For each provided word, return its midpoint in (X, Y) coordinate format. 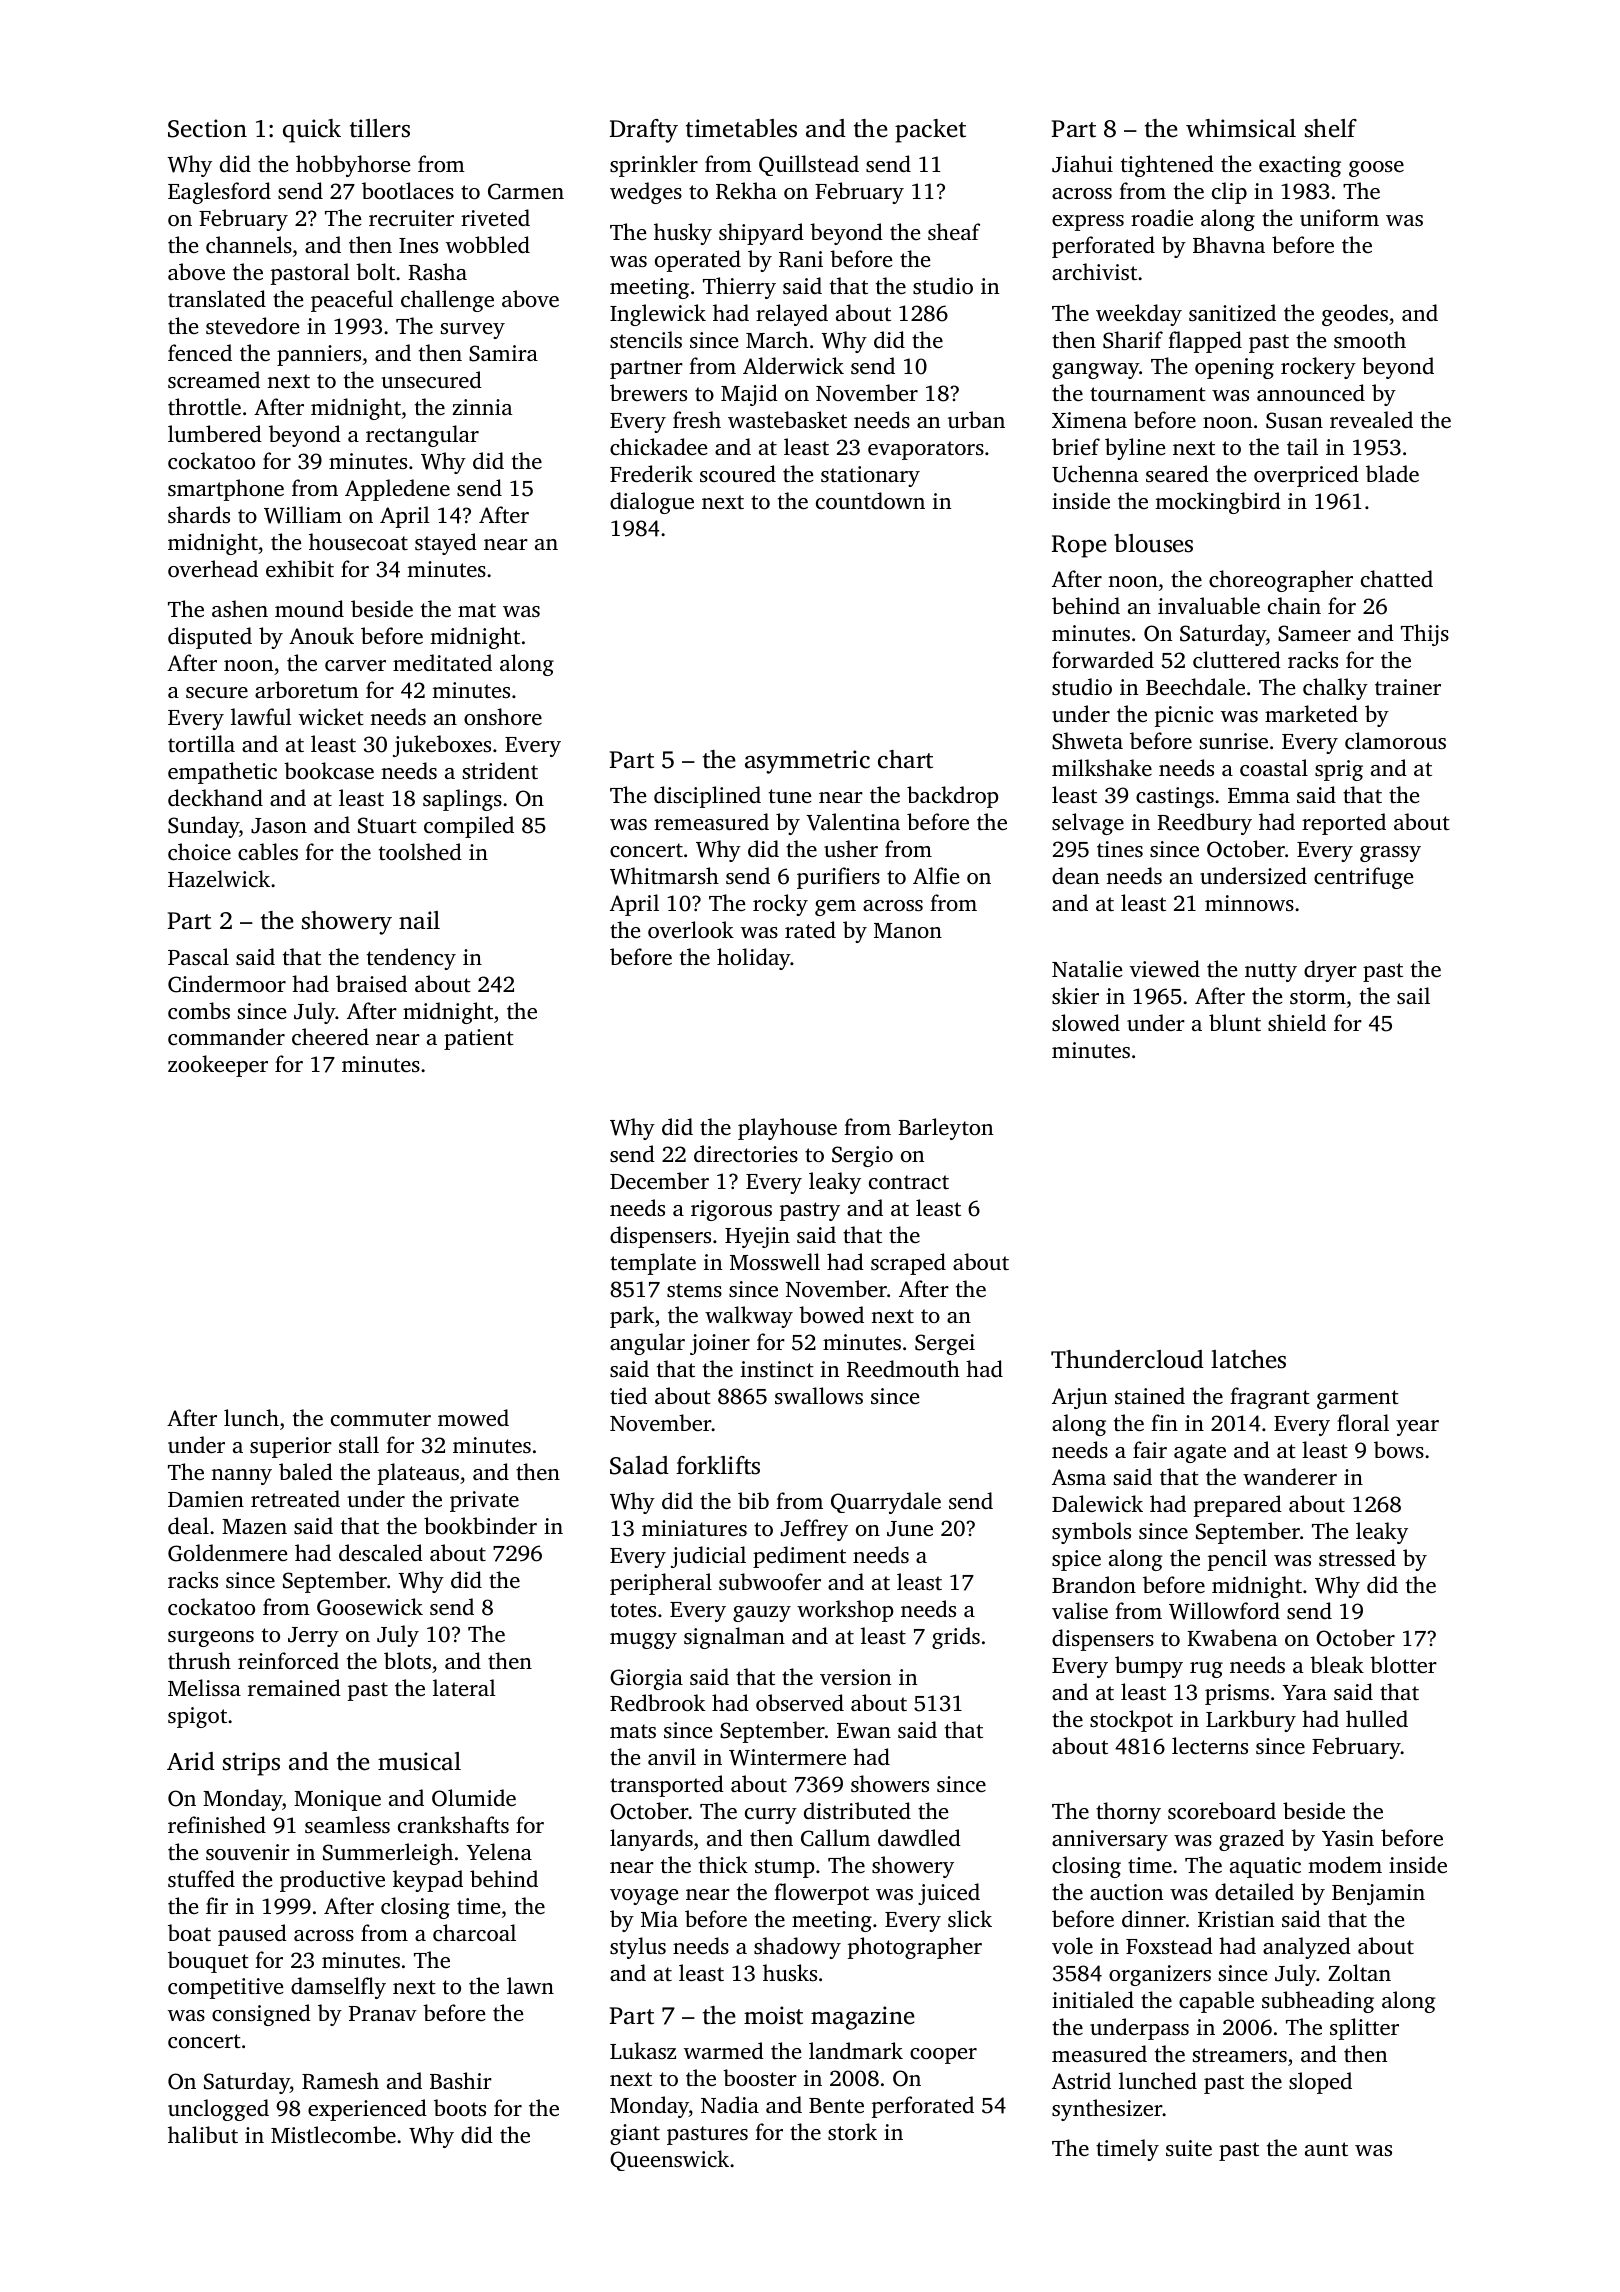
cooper (943, 2056)
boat (189, 1932)
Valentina (853, 822)
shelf (1331, 128)
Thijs (1425, 635)
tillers (380, 128)
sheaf (954, 231)
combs (199, 1010)
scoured (738, 473)
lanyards (651, 1840)
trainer (1408, 687)
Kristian (1236, 1919)
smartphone (226, 490)
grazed (1251, 1840)
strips (251, 1764)
